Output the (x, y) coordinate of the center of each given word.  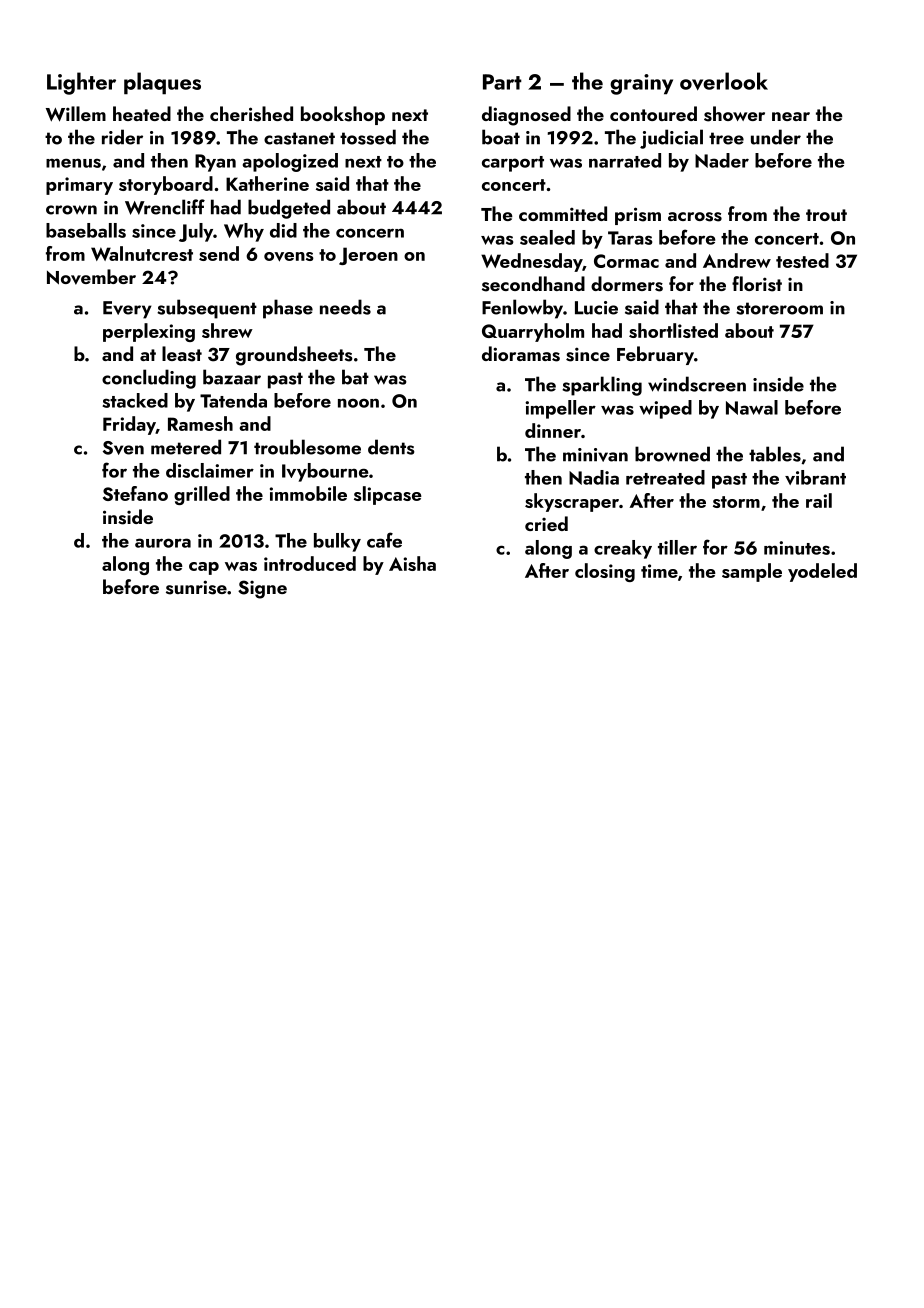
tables (775, 454)
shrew (227, 330)
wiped (665, 409)
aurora (163, 543)
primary (79, 186)
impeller (560, 409)
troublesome (307, 447)
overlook (724, 81)
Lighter (81, 83)
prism (638, 216)
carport (513, 164)
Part (502, 82)
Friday (129, 425)
